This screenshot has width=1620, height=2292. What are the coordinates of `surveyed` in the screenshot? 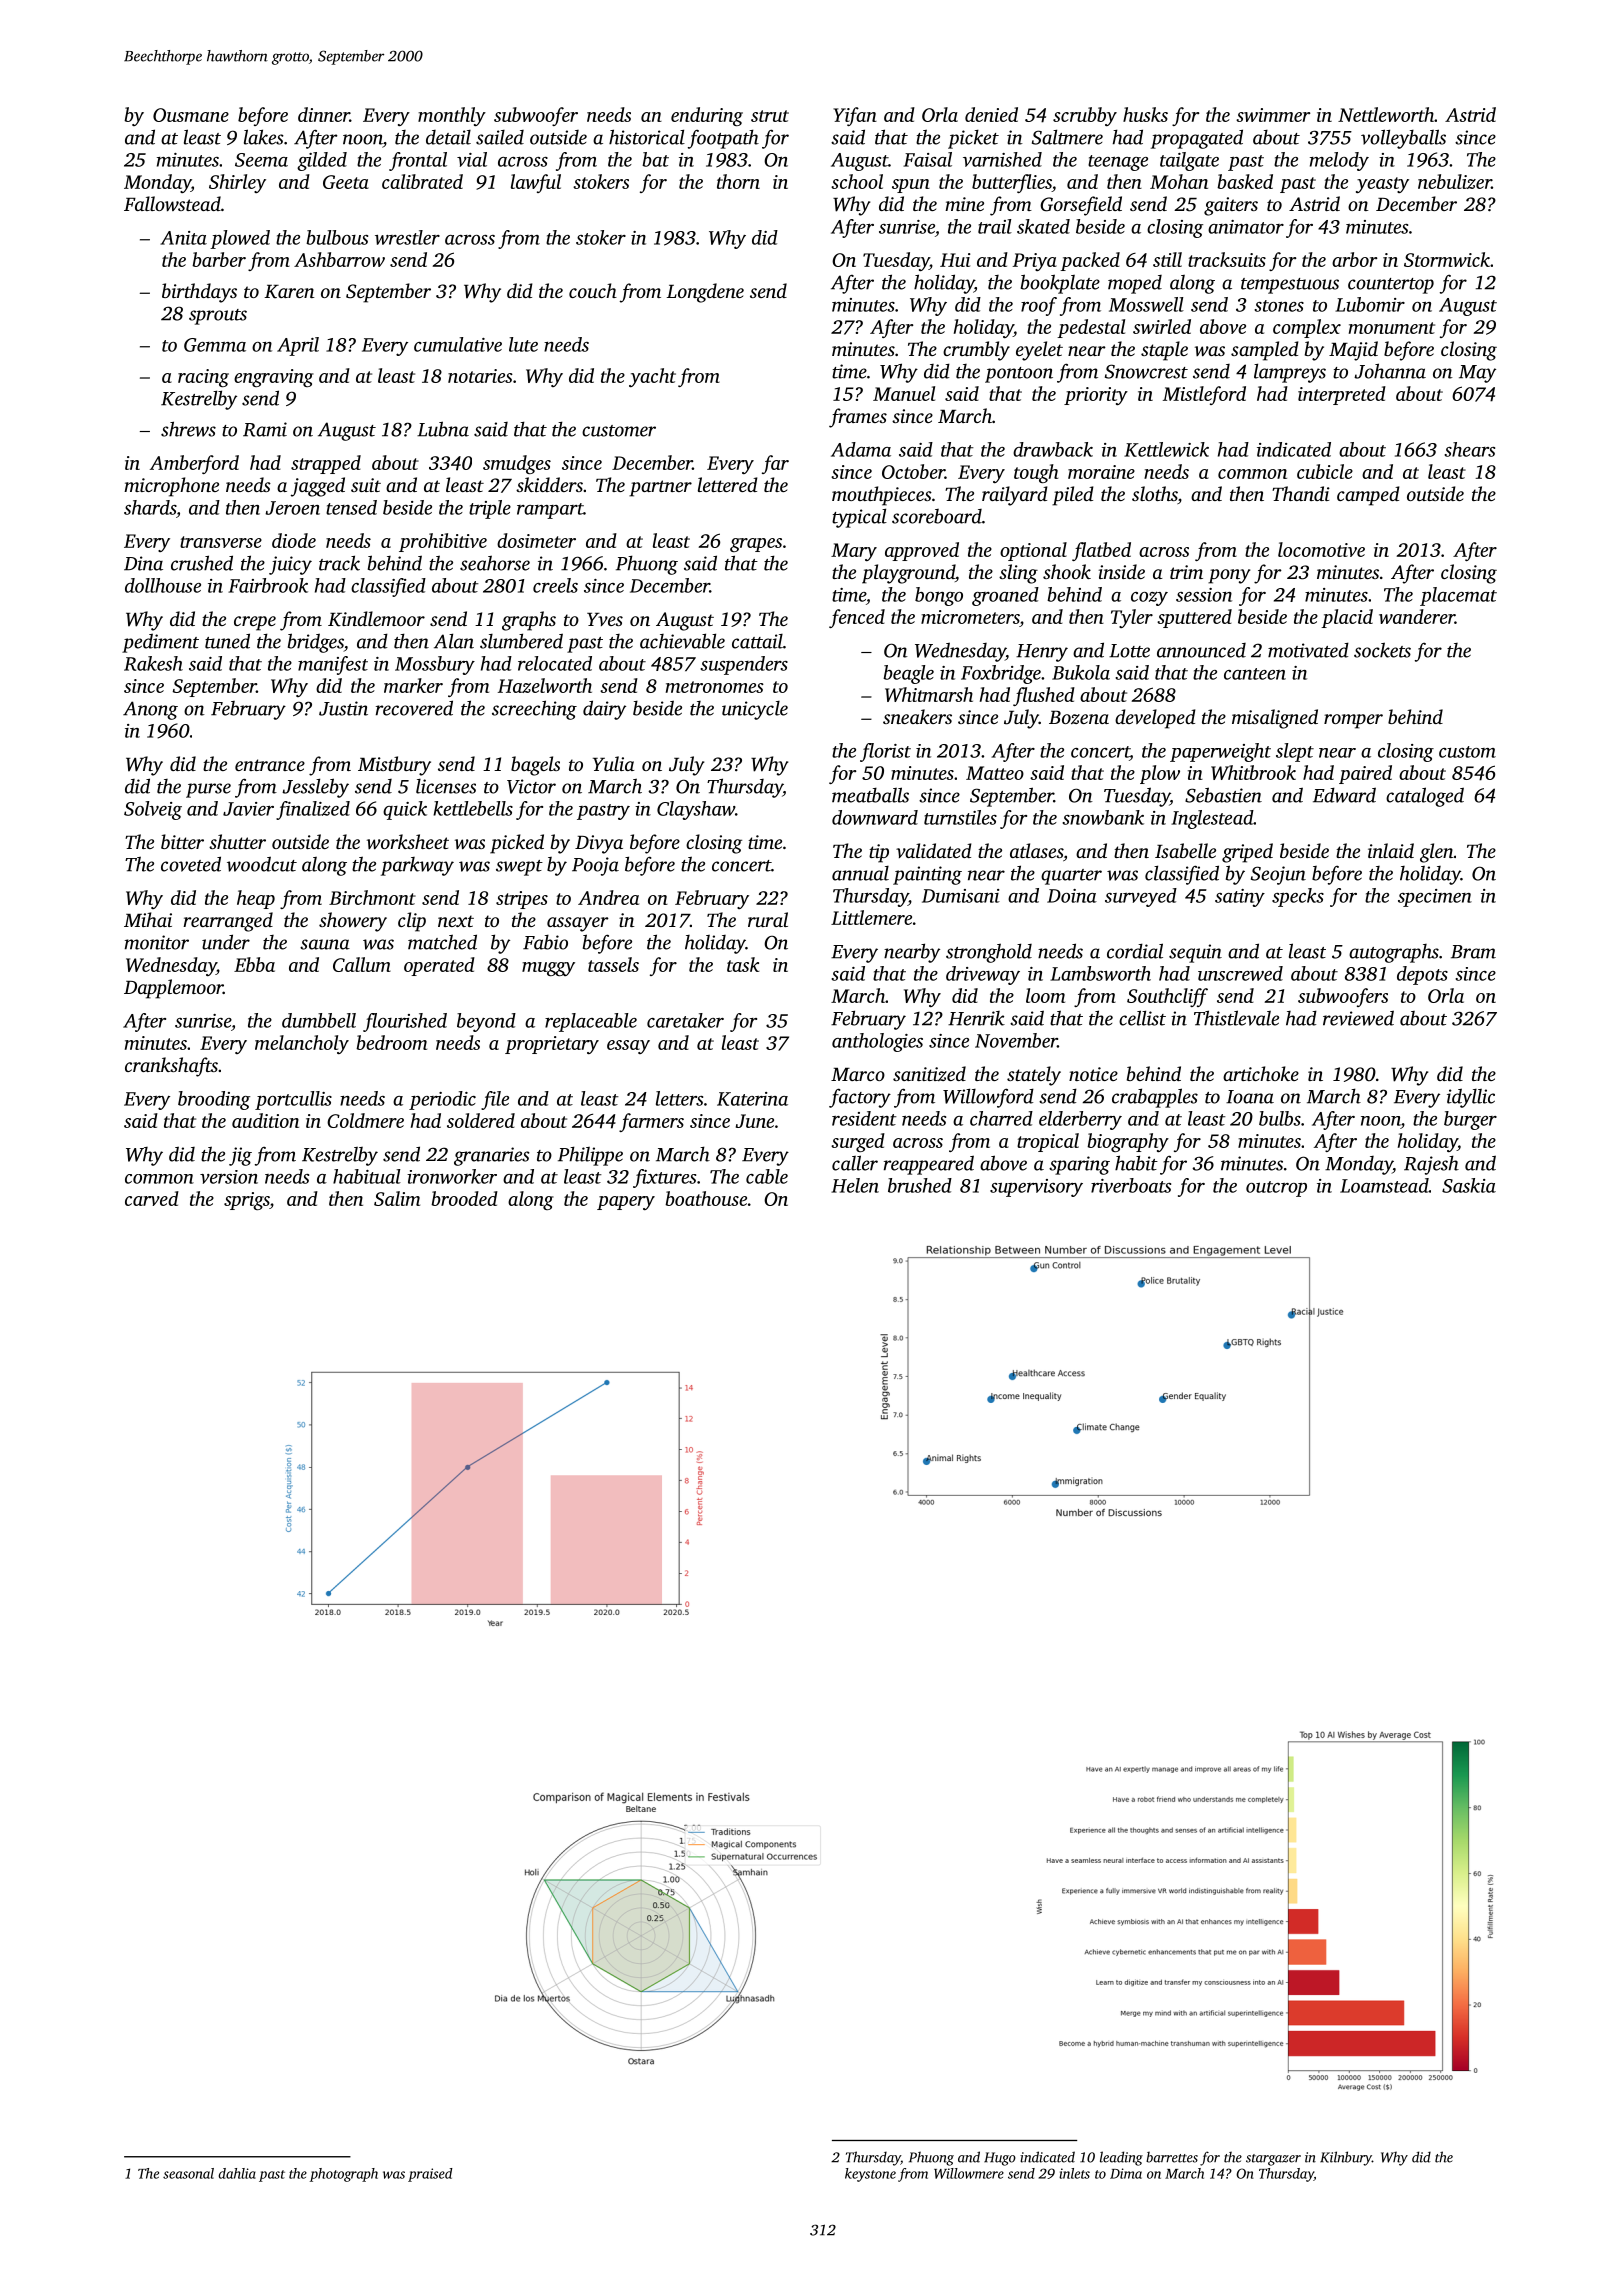 It's located at (1141, 897).
